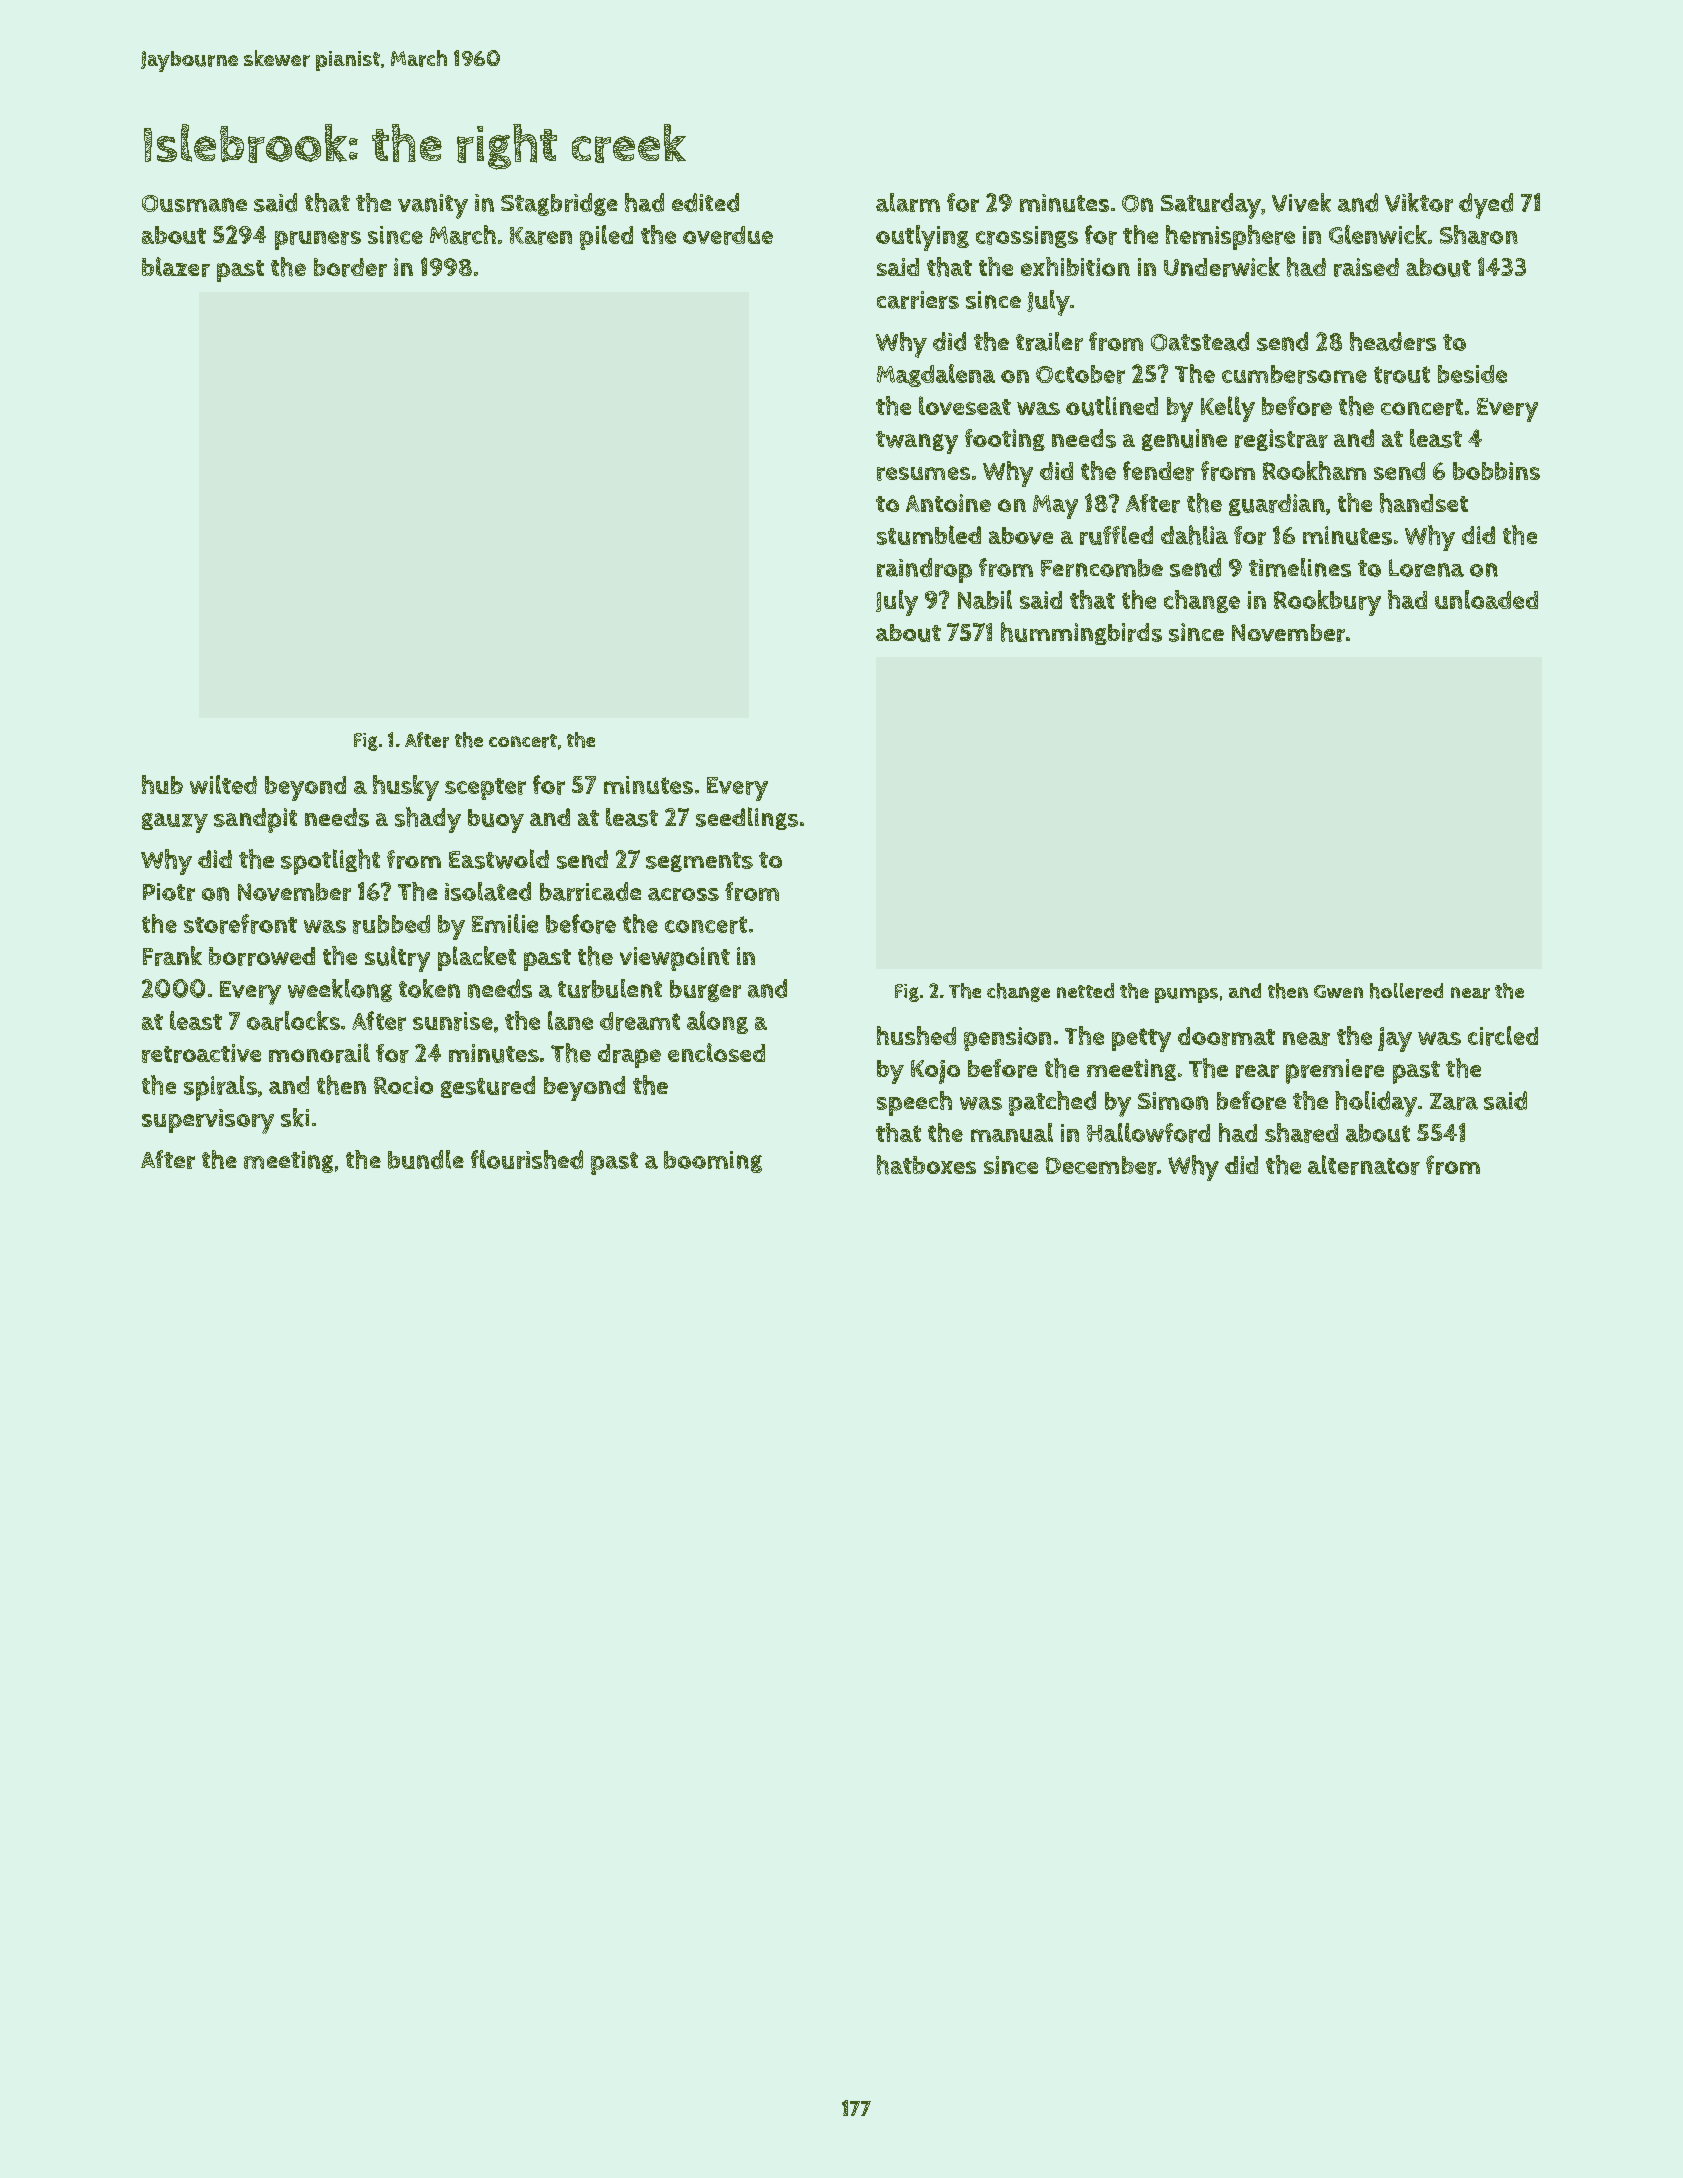 This screenshot has height=2178, width=1683. I want to click on booming, so click(713, 1162).
